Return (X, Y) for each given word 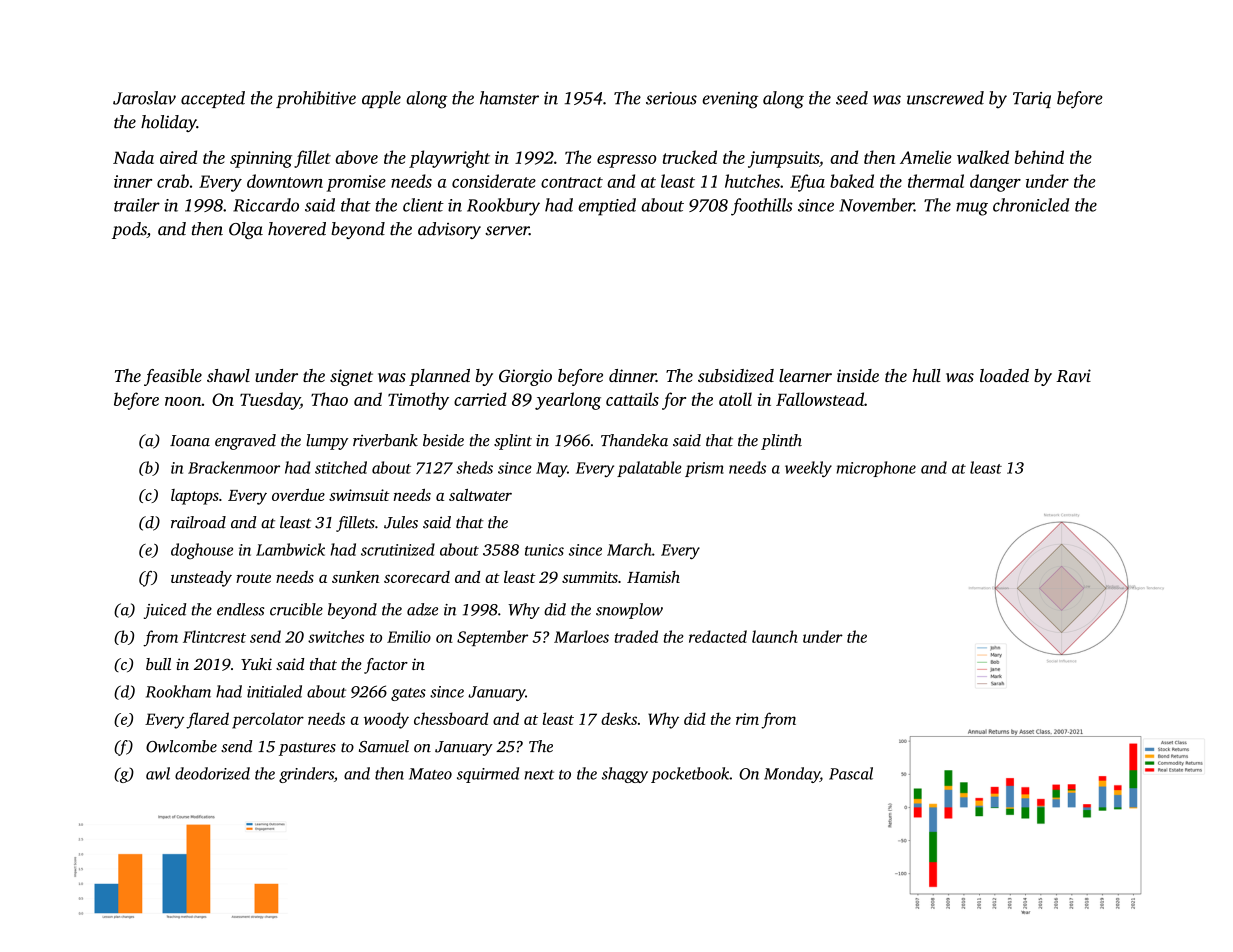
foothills (762, 207)
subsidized (736, 375)
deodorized (212, 773)
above (356, 157)
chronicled (1031, 205)
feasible (173, 377)
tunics (544, 550)
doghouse (202, 551)
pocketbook (690, 775)
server (507, 231)
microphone (876, 469)
